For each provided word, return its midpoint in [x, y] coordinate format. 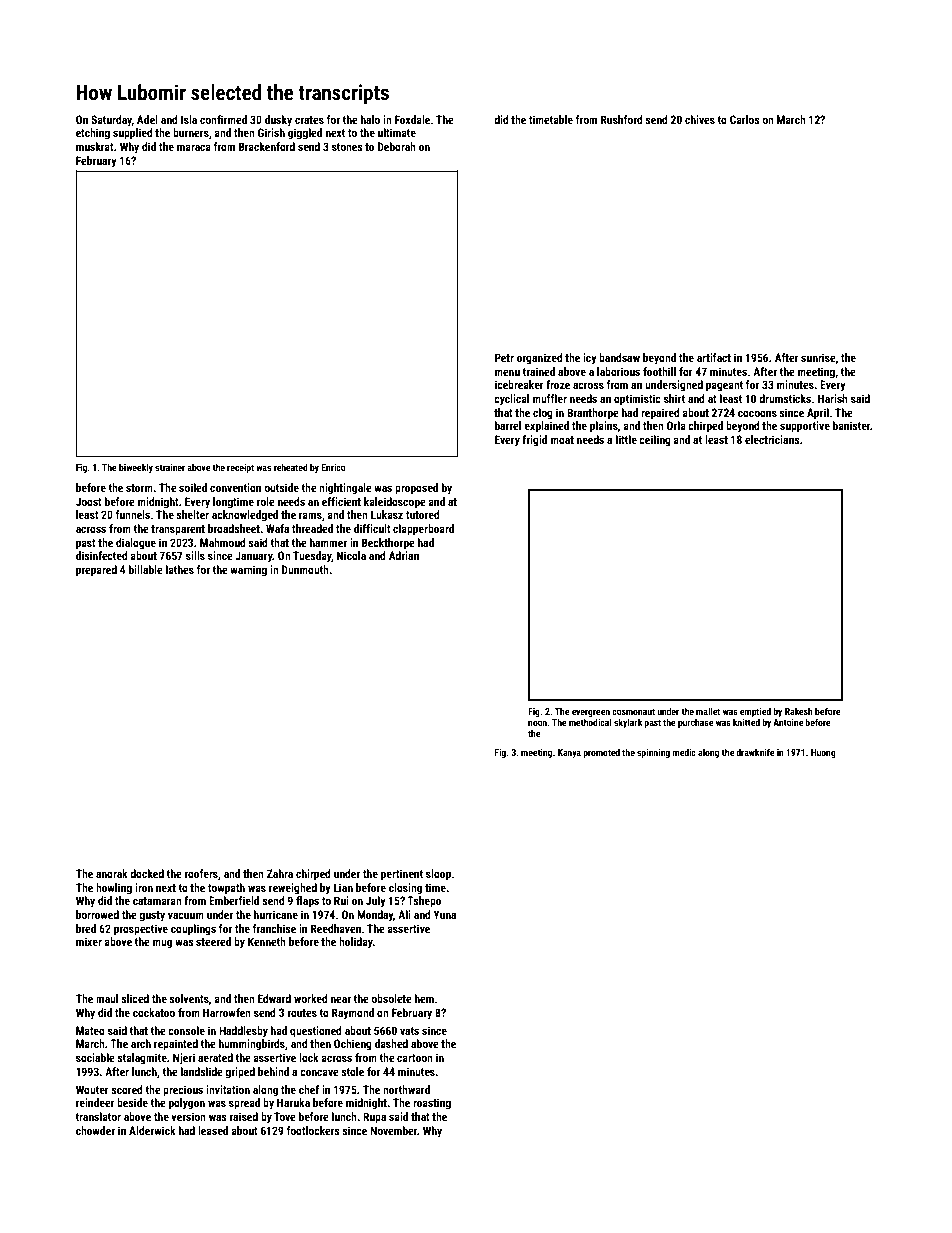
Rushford [622, 119]
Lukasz [387, 514]
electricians [772, 439]
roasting [432, 1104]
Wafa [277, 528]
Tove [285, 1116]
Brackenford [267, 146]
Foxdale [412, 119]
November [393, 1130]
